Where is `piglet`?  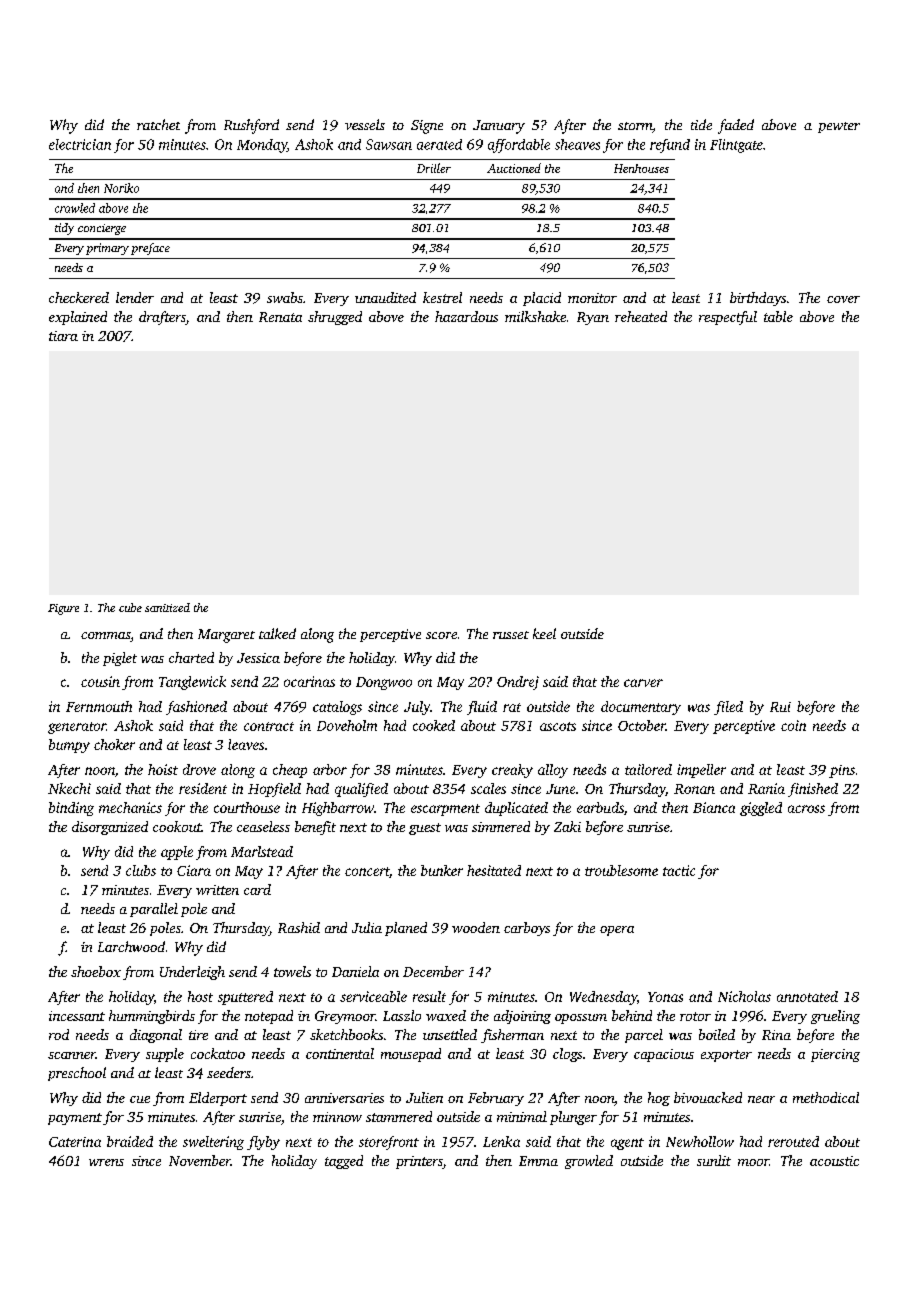
piglet is located at coordinates (120, 659).
